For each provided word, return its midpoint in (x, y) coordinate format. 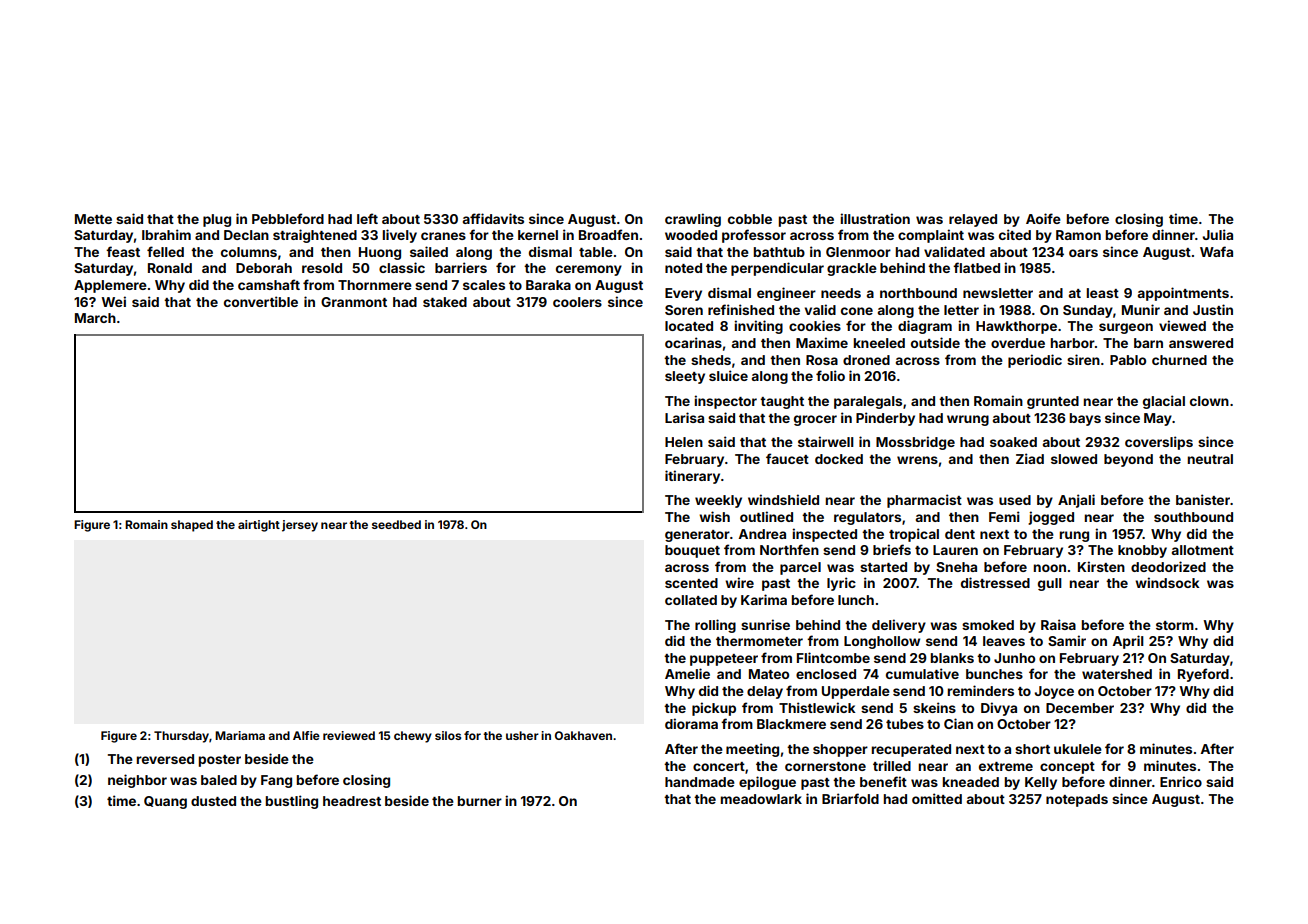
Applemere (110, 286)
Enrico (1181, 781)
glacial (1164, 402)
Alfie (306, 735)
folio (830, 375)
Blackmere (791, 724)
